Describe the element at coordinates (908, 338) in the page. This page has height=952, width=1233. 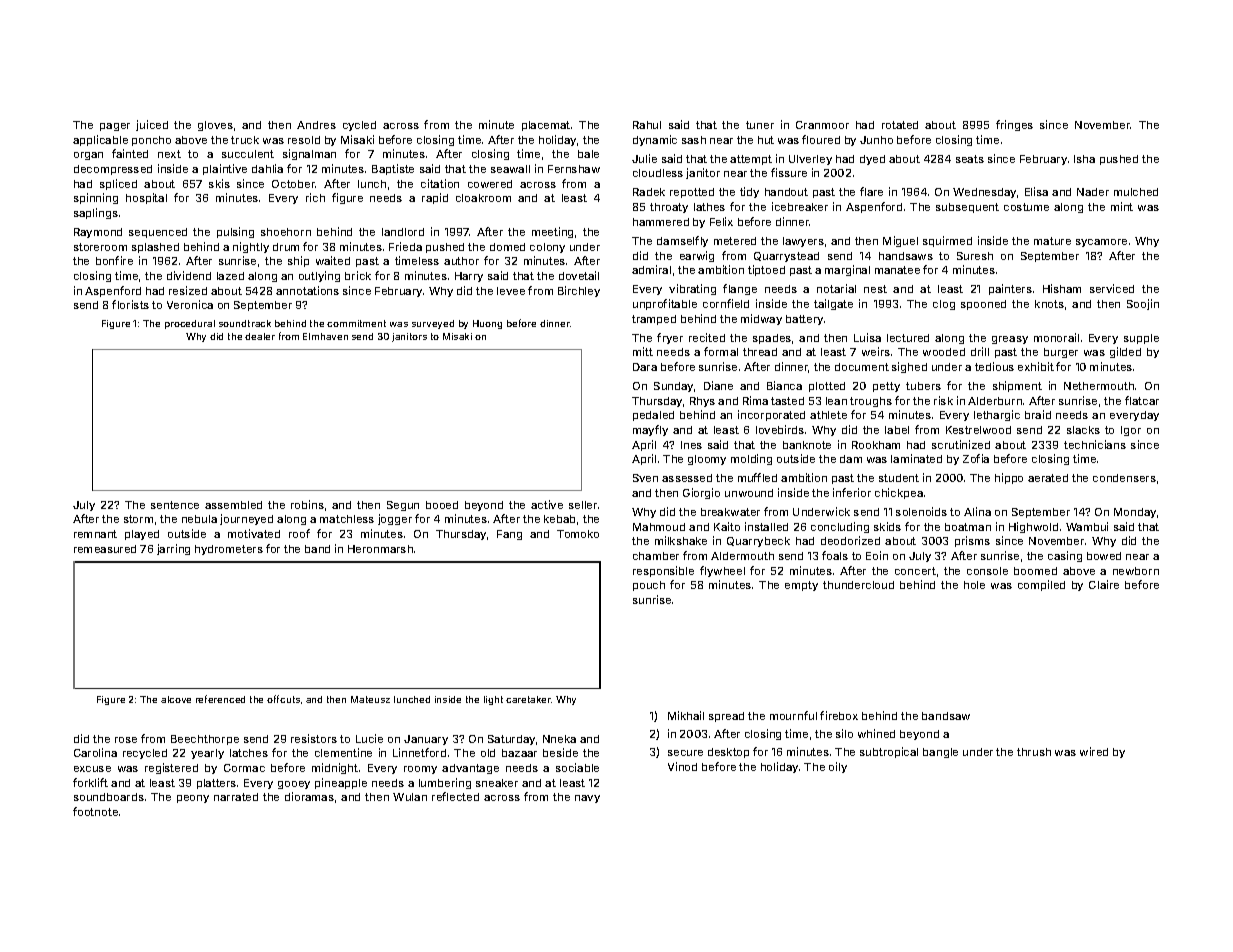
I see `lectured` at that location.
